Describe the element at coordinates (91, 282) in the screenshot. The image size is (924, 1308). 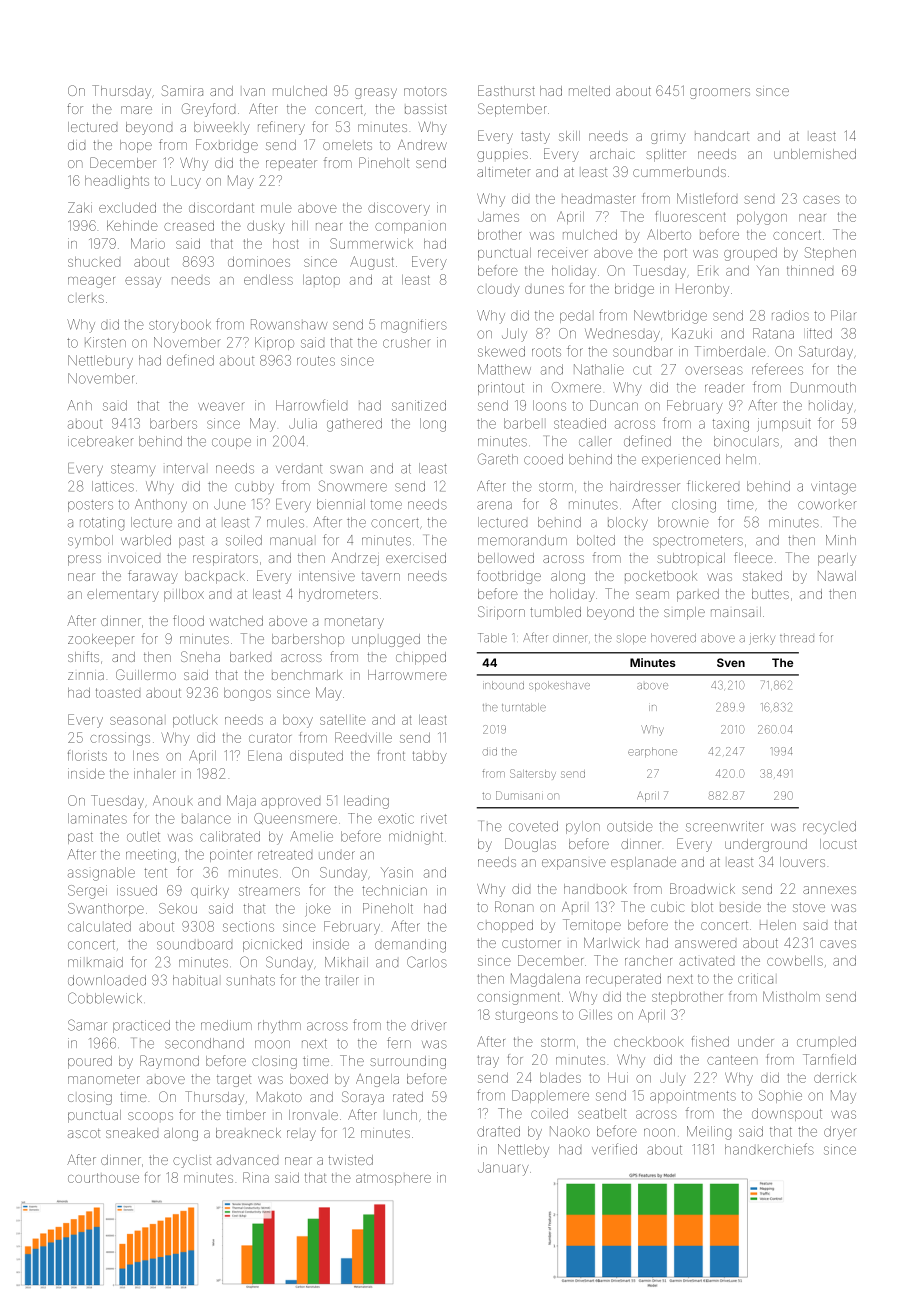
I see `meager` at that location.
